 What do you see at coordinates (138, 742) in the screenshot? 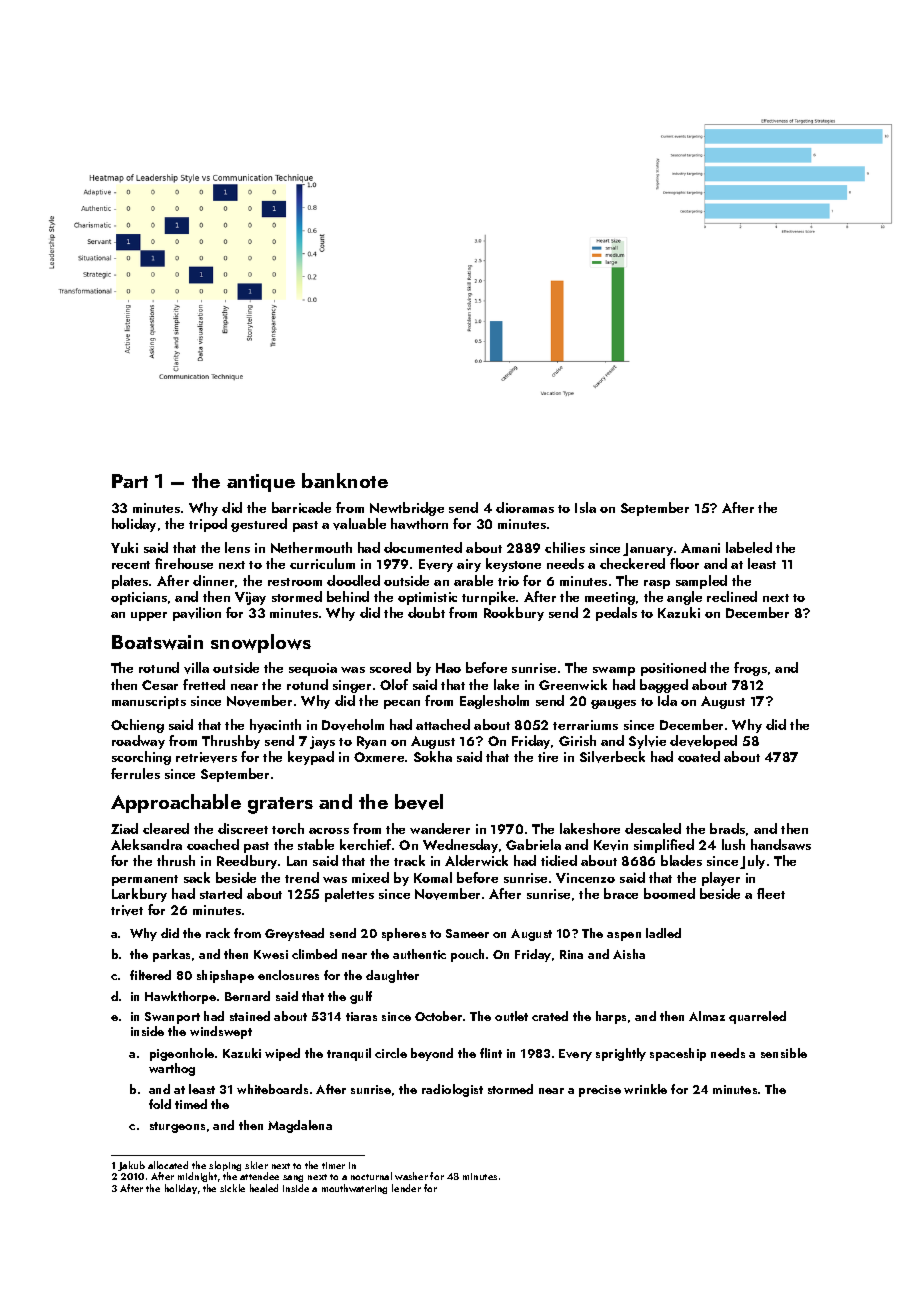
I see `roadway` at bounding box center [138, 742].
